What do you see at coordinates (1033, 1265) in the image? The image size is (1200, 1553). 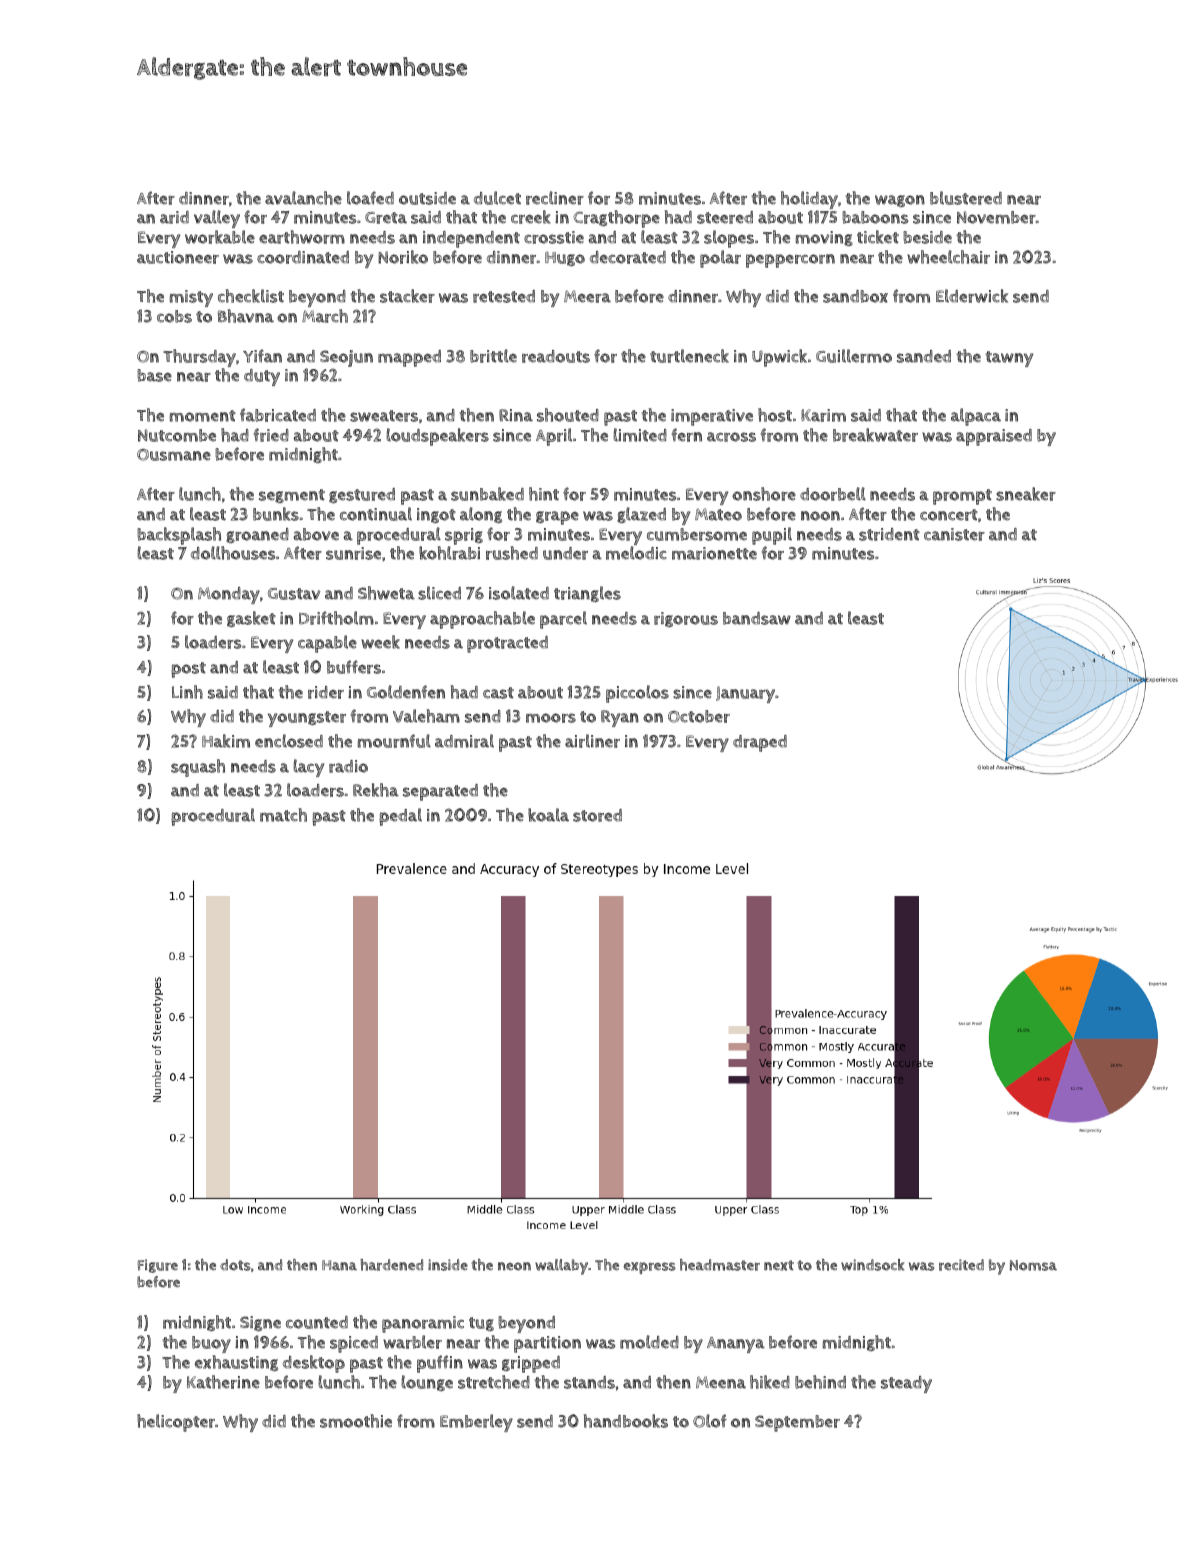 I see `Nomsa` at bounding box center [1033, 1265].
